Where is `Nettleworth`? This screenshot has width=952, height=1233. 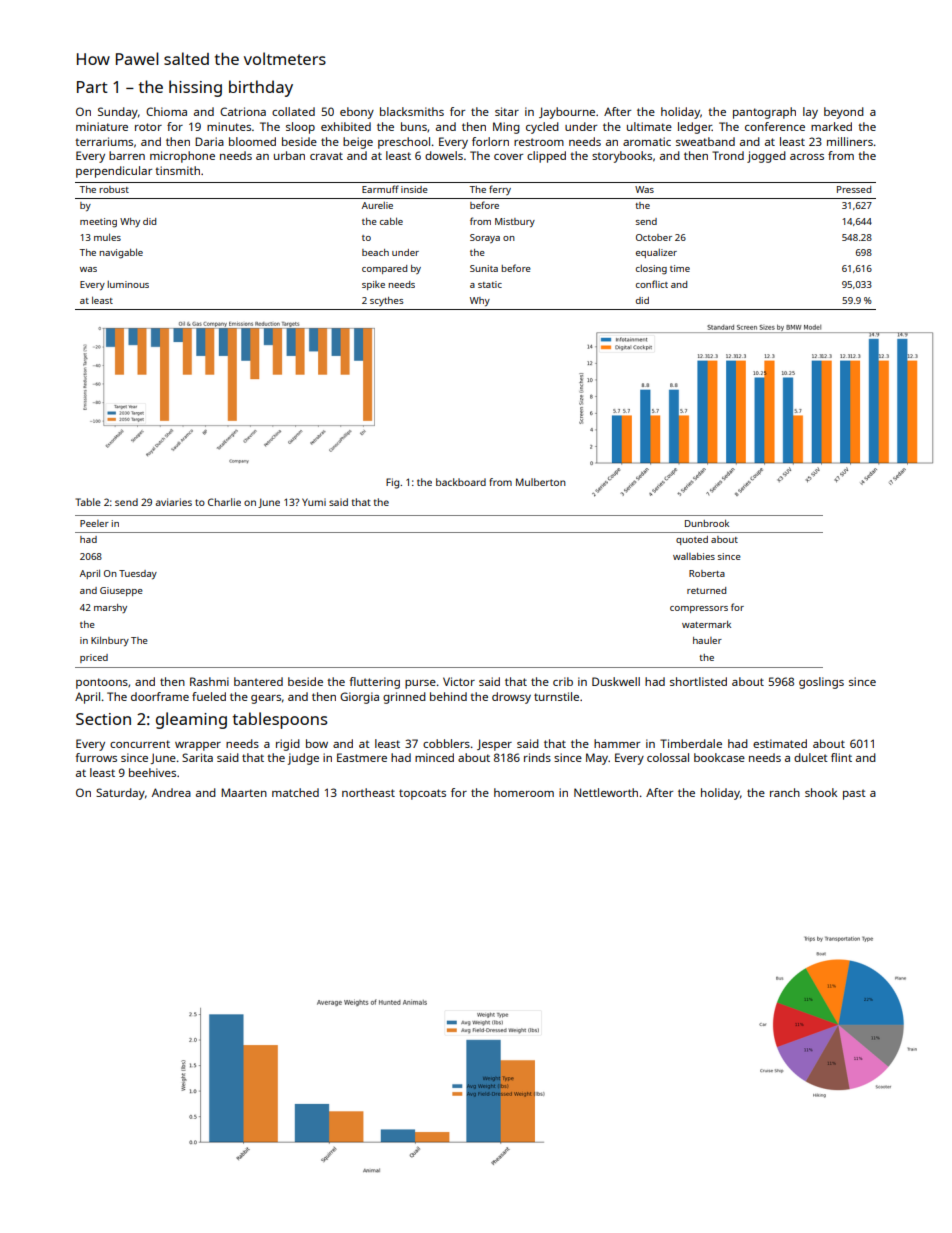 Nettleworth is located at coordinates (606, 792).
